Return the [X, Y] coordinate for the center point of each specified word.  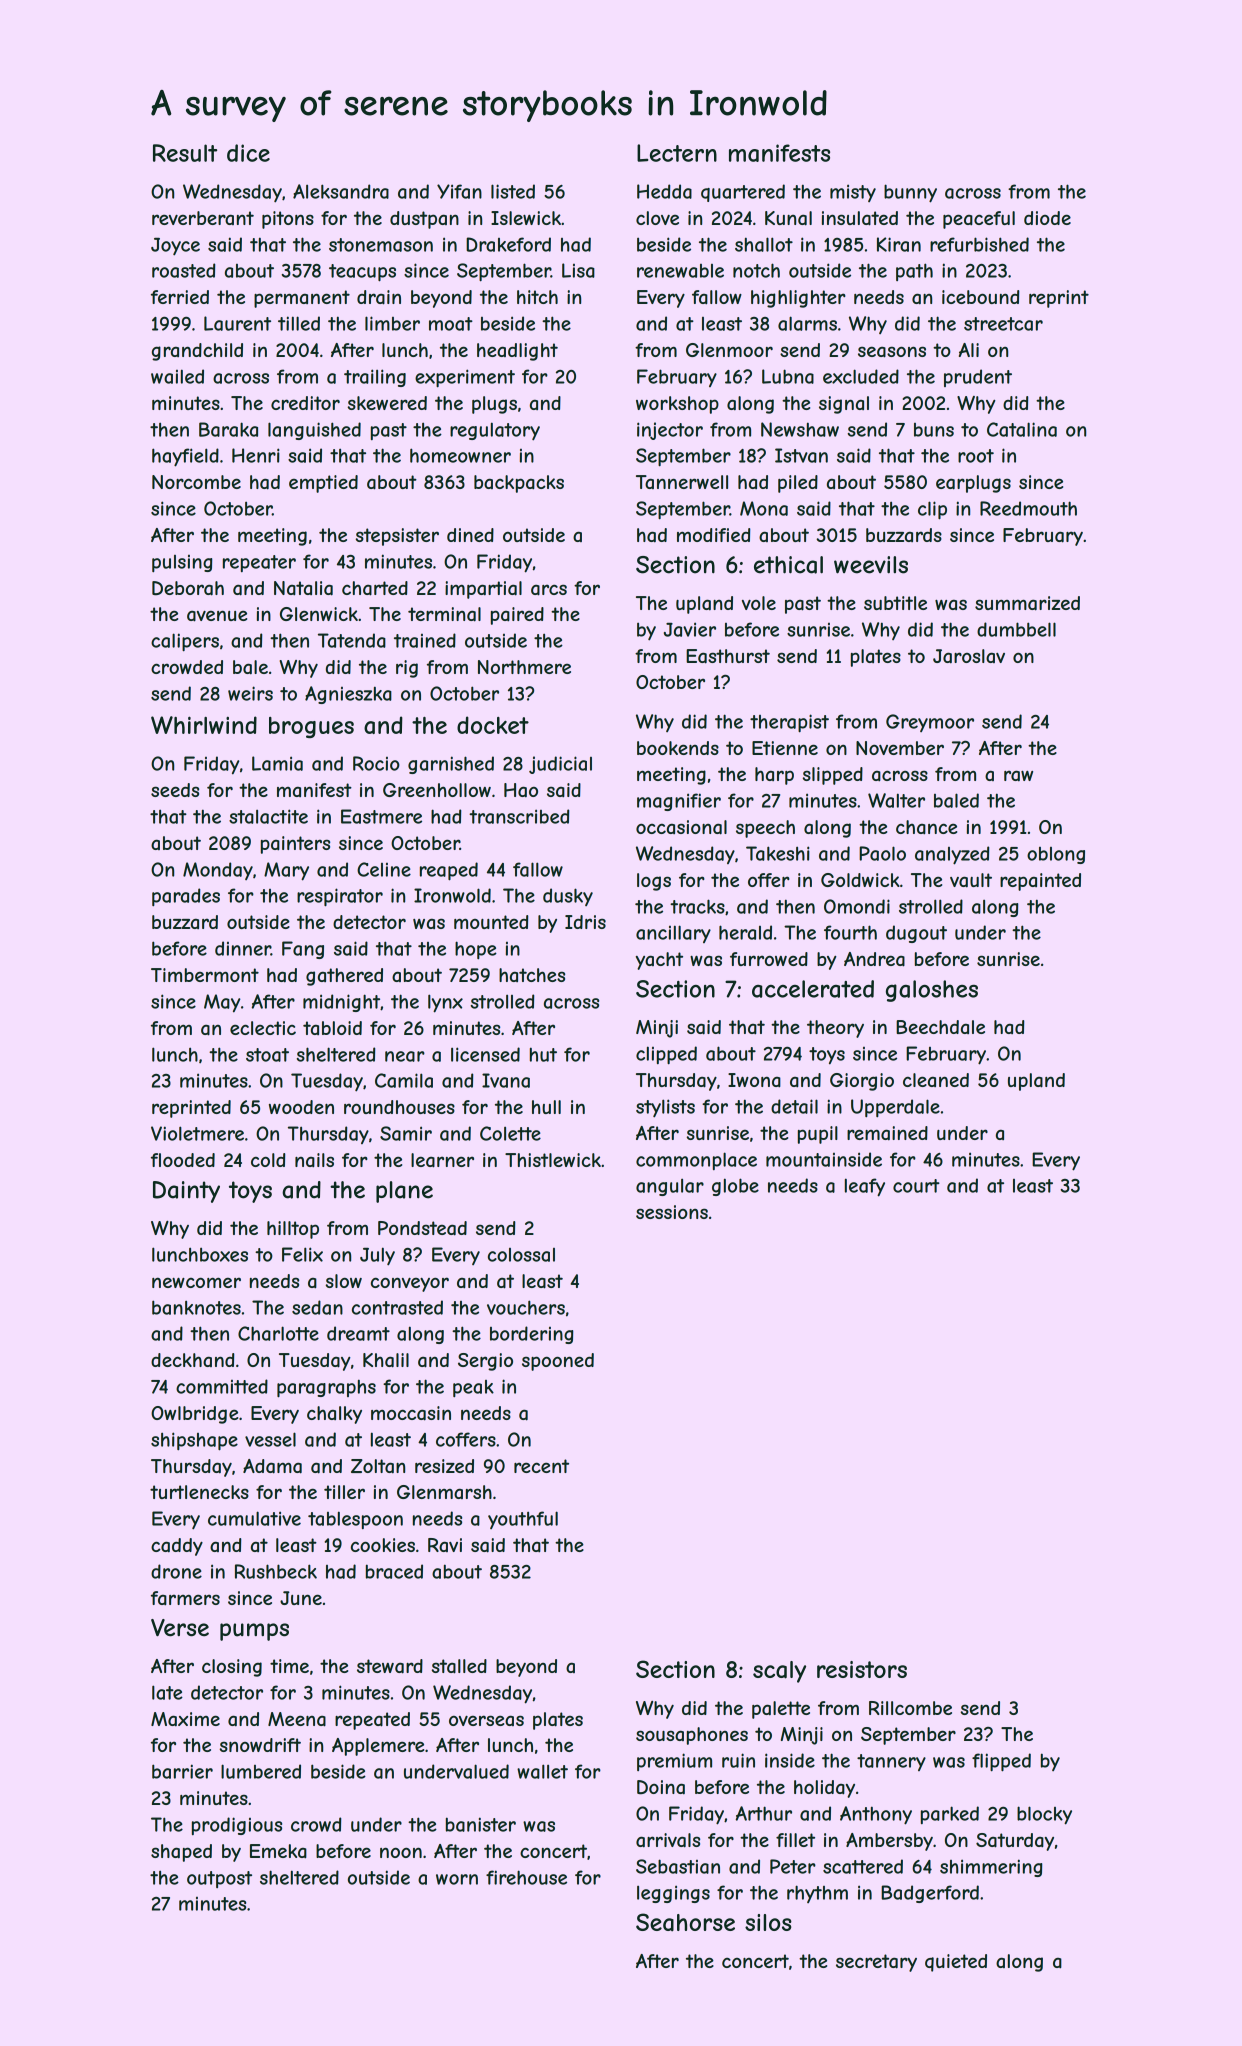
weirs [250, 693]
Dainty [186, 1192]
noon [401, 1852]
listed [513, 191]
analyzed [952, 855]
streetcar [1003, 324]
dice [248, 153]
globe [735, 1187]
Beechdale [940, 1027]
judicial [560, 765]
